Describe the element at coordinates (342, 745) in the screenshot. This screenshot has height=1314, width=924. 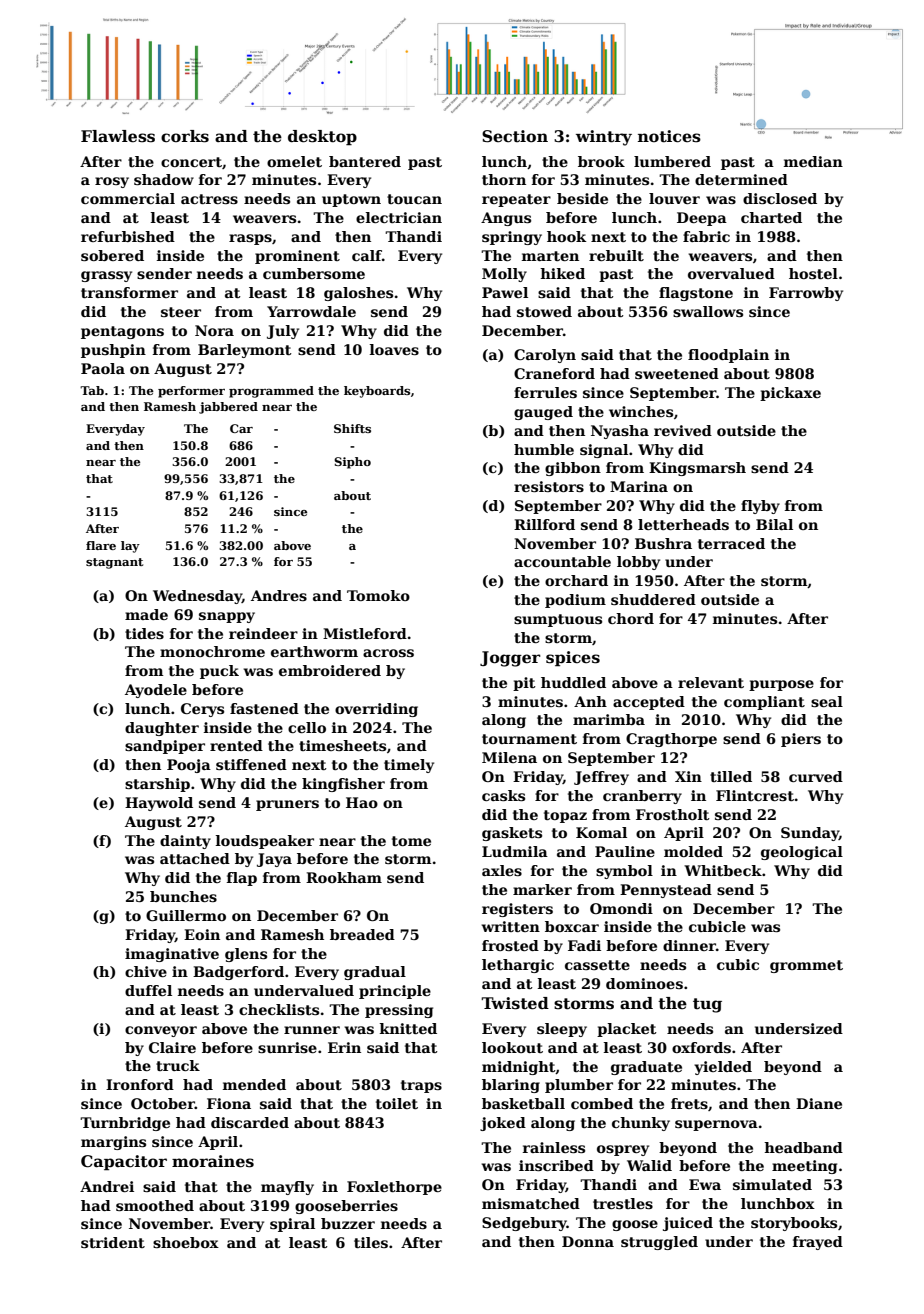
I see `timesheets` at that location.
